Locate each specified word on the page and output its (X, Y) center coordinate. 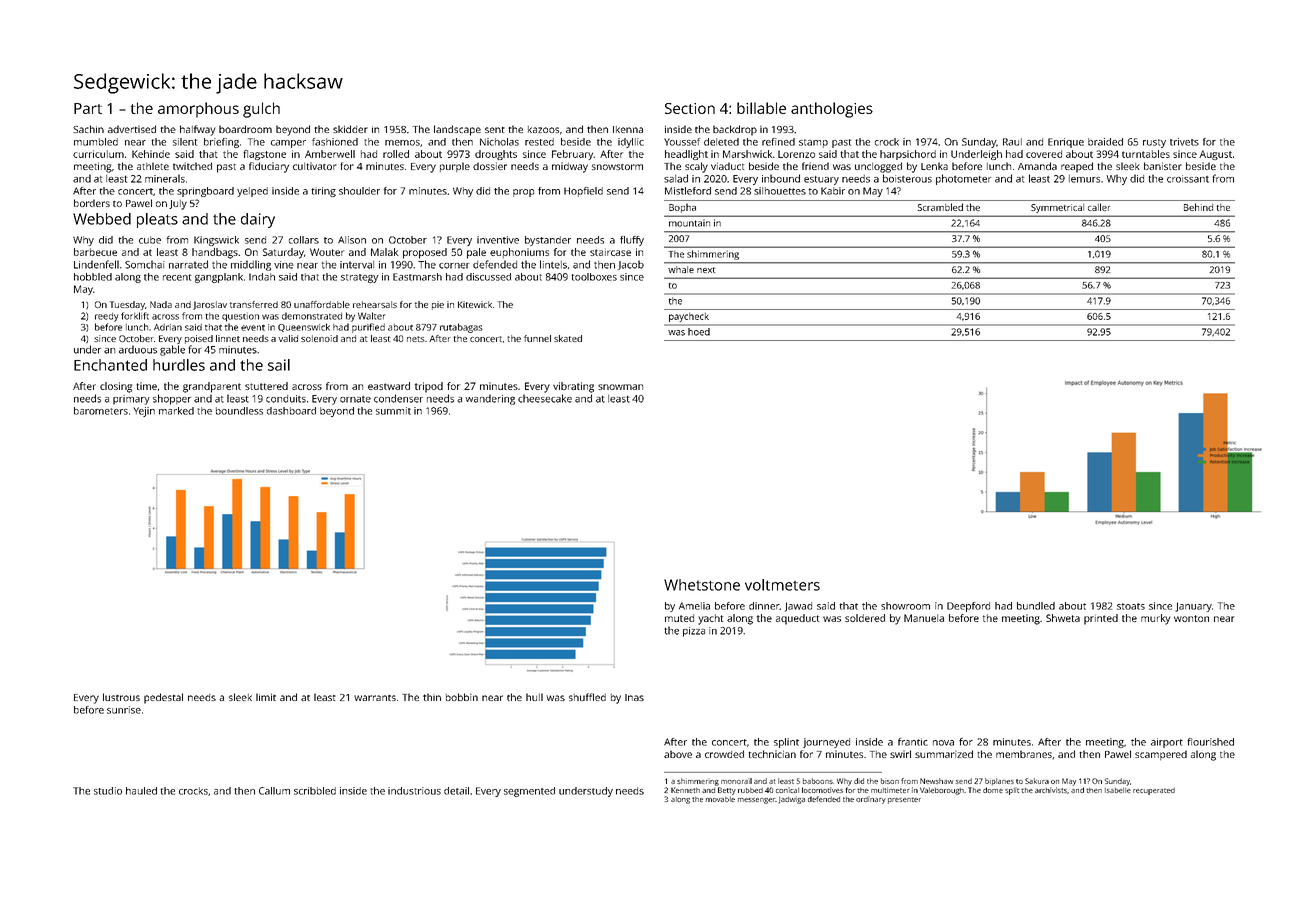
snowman (620, 387)
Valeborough (942, 791)
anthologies (832, 110)
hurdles (179, 365)
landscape (457, 130)
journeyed (826, 743)
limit (266, 697)
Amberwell (330, 154)
